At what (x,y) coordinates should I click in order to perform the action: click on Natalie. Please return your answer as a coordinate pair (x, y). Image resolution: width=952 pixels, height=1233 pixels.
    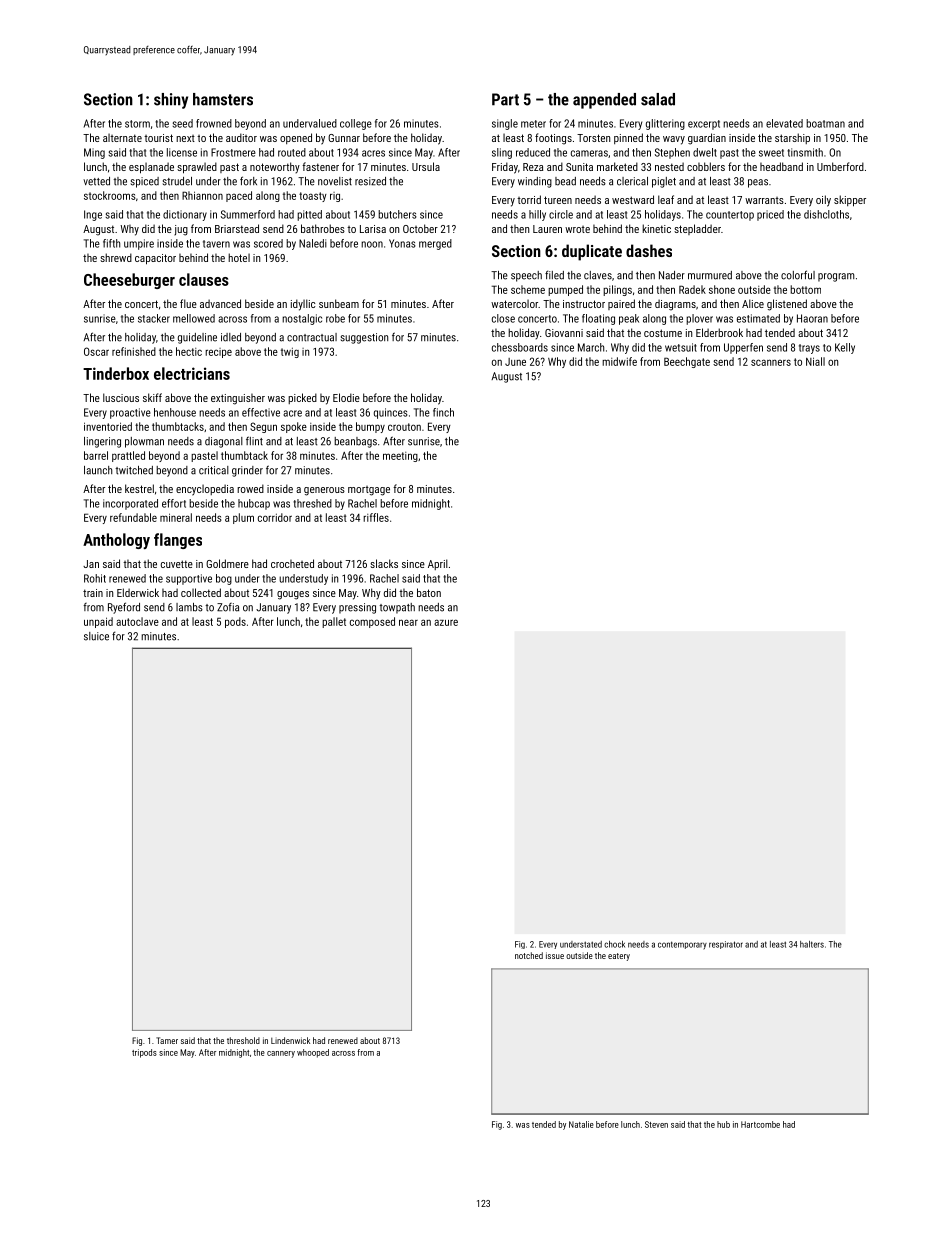
    Looking at the image, I should click on (581, 1124).
